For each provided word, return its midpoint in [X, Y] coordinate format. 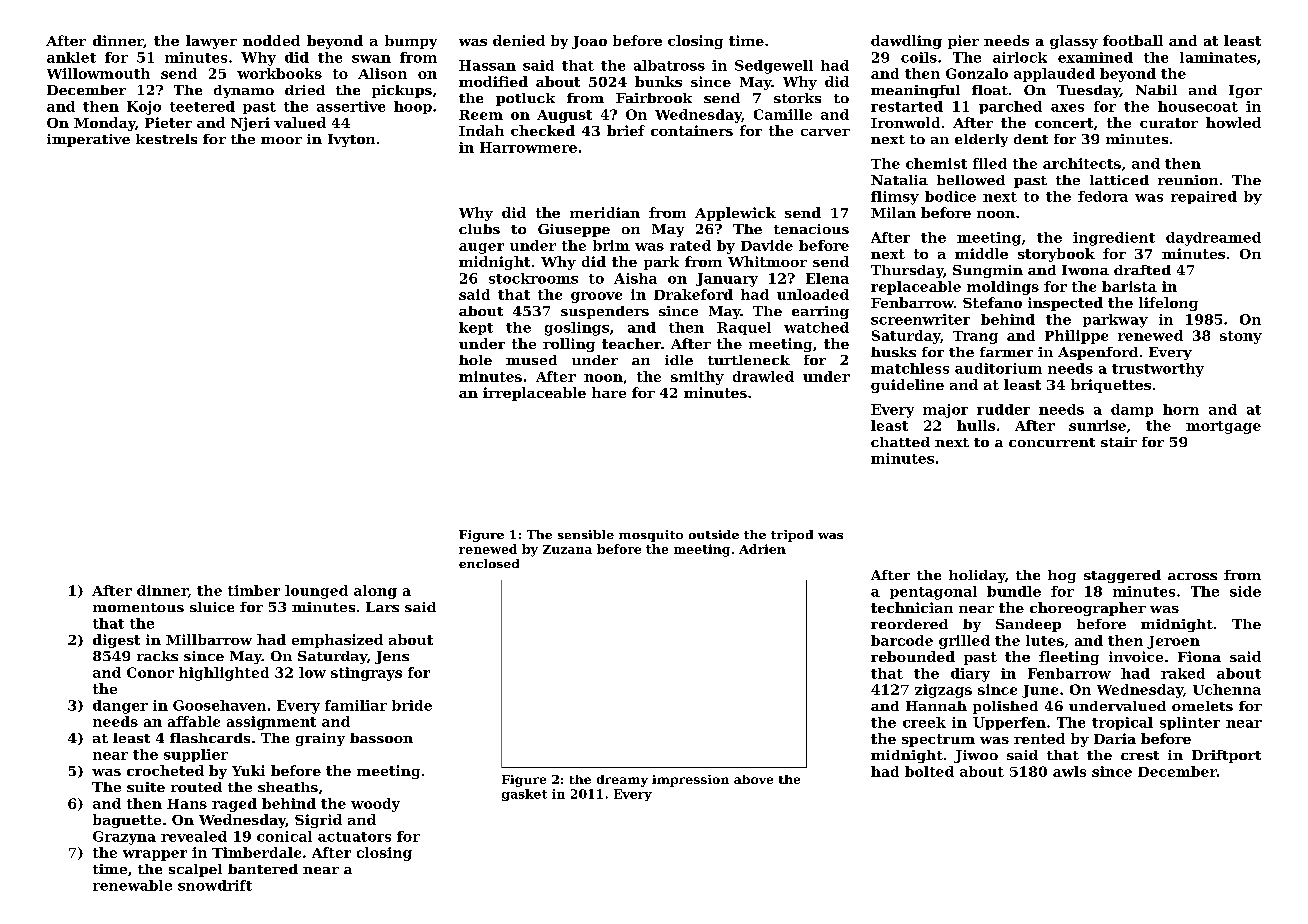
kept [476, 328]
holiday [977, 576]
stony [1241, 337]
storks [797, 98]
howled [1233, 122]
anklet [71, 57]
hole [475, 360]
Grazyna [124, 838]
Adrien [762, 549]
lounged [316, 592]
